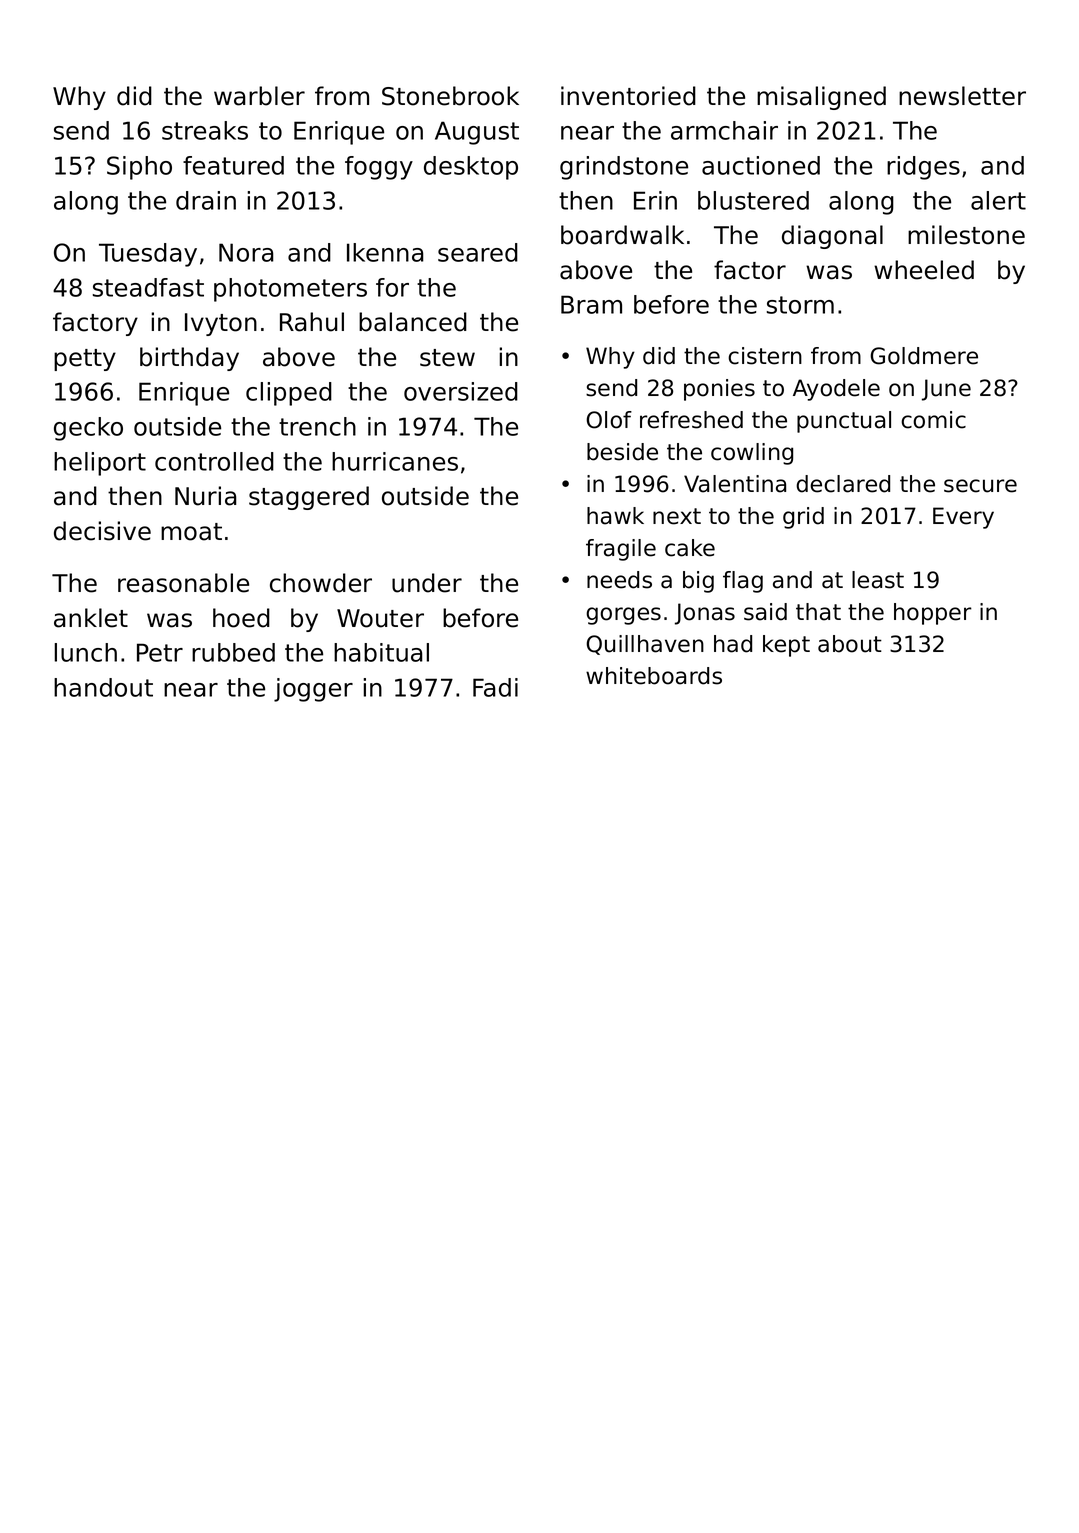 This image has height=1533, width=1079. I want to click on controlled, so click(214, 461).
